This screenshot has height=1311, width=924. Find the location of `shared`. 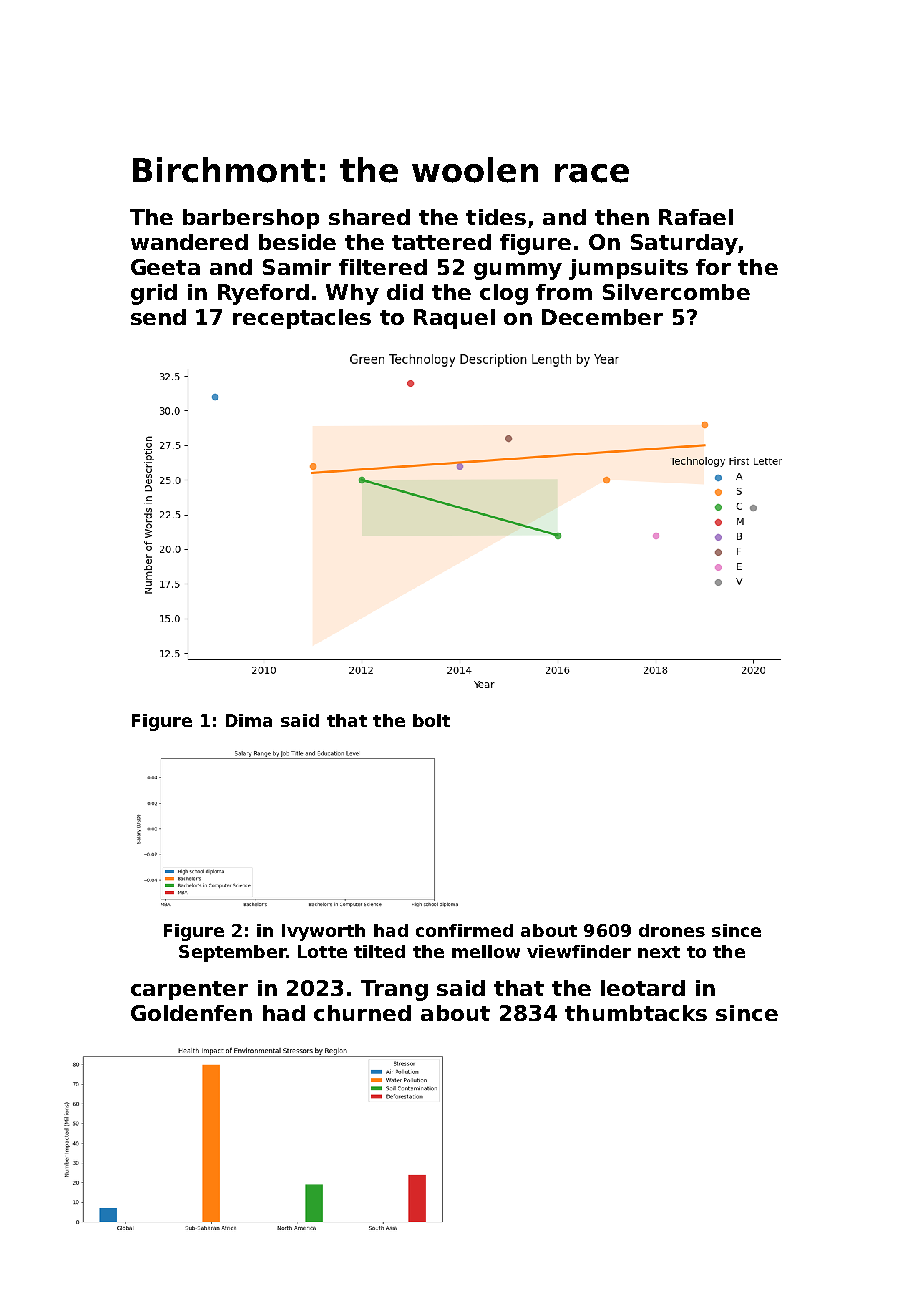

shared is located at coordinates (369, 217).
